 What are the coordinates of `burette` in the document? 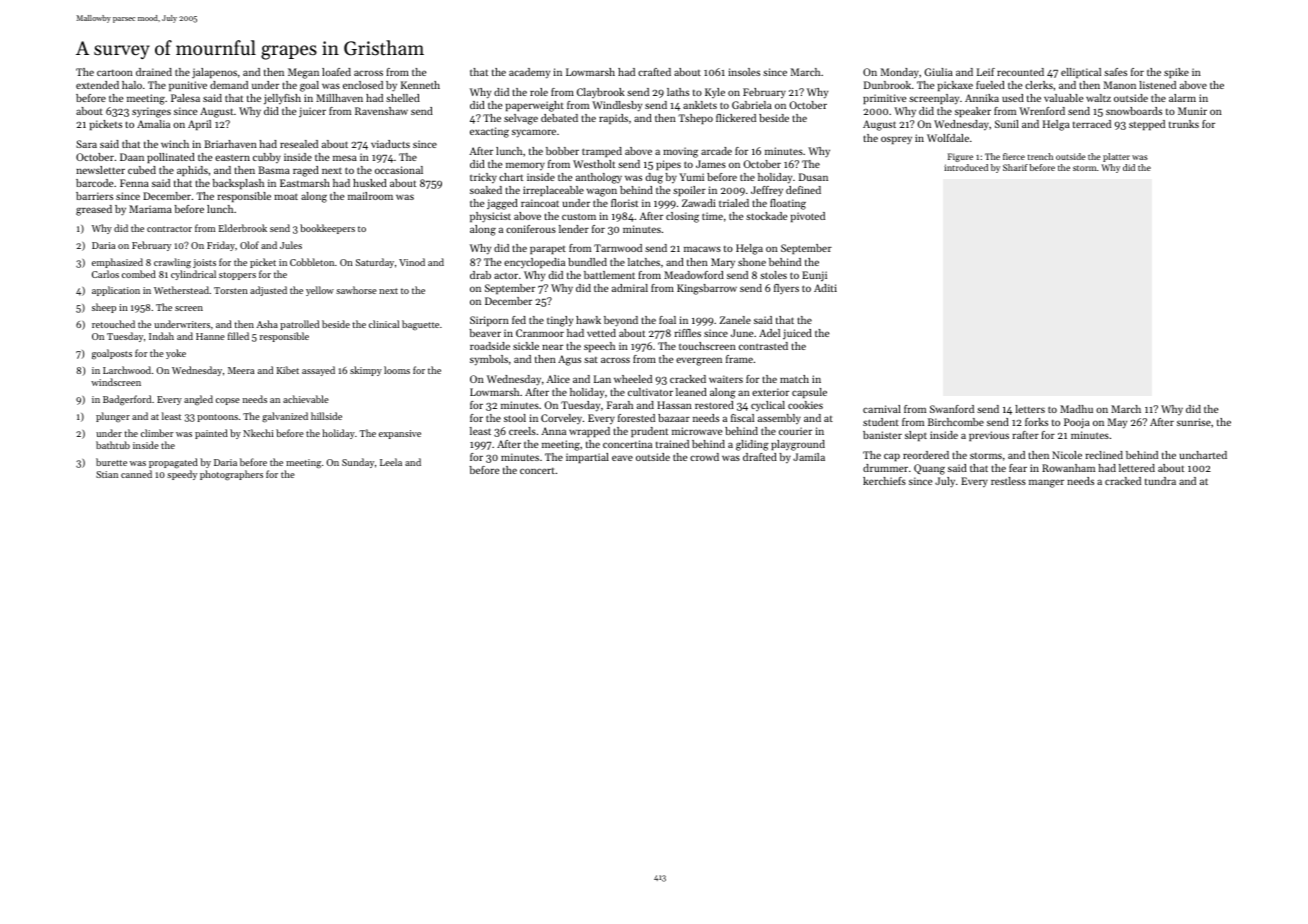 It's located at (111, 462).
